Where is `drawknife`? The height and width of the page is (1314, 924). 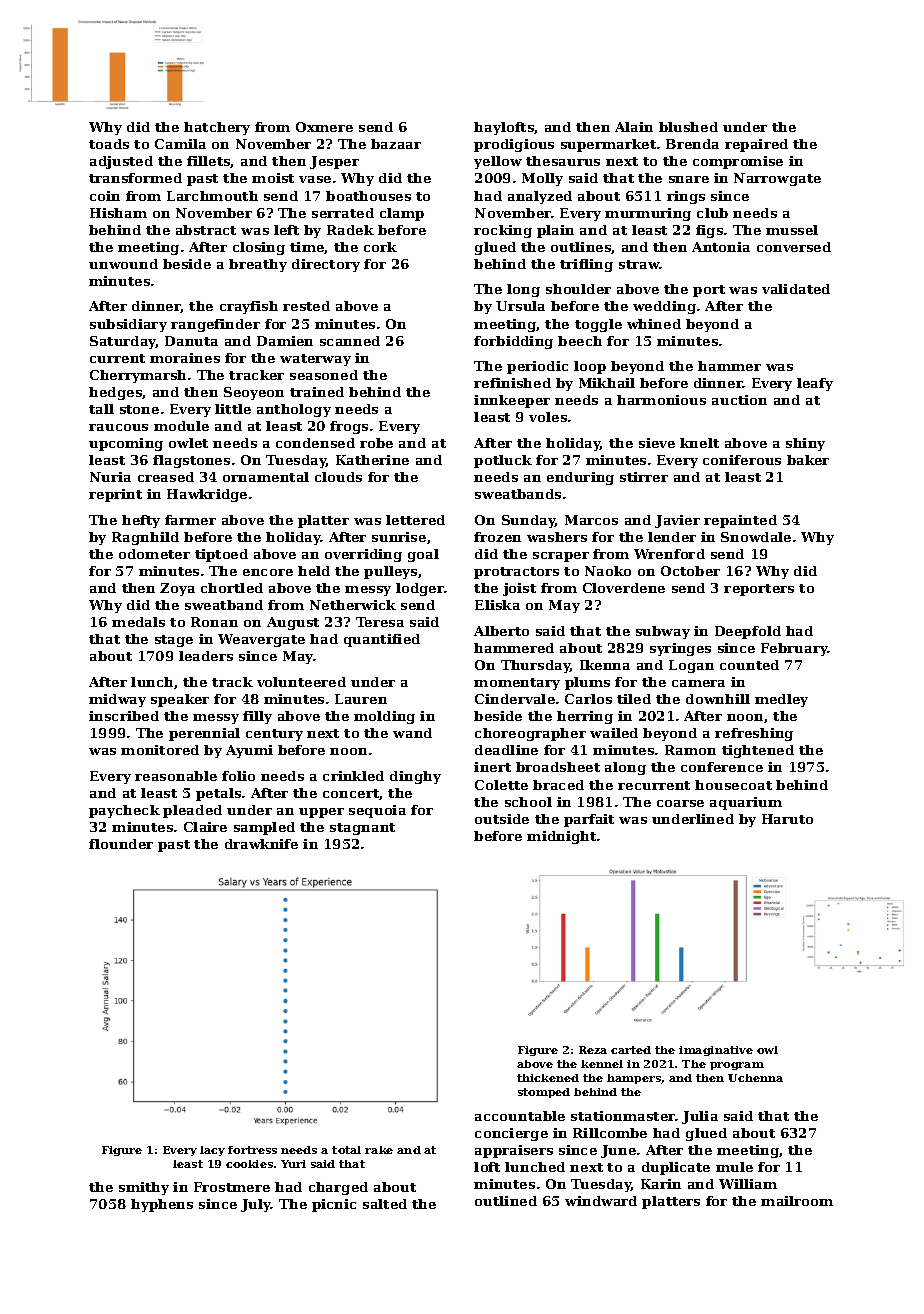
drawknife is located at coordinates (261, 844).
